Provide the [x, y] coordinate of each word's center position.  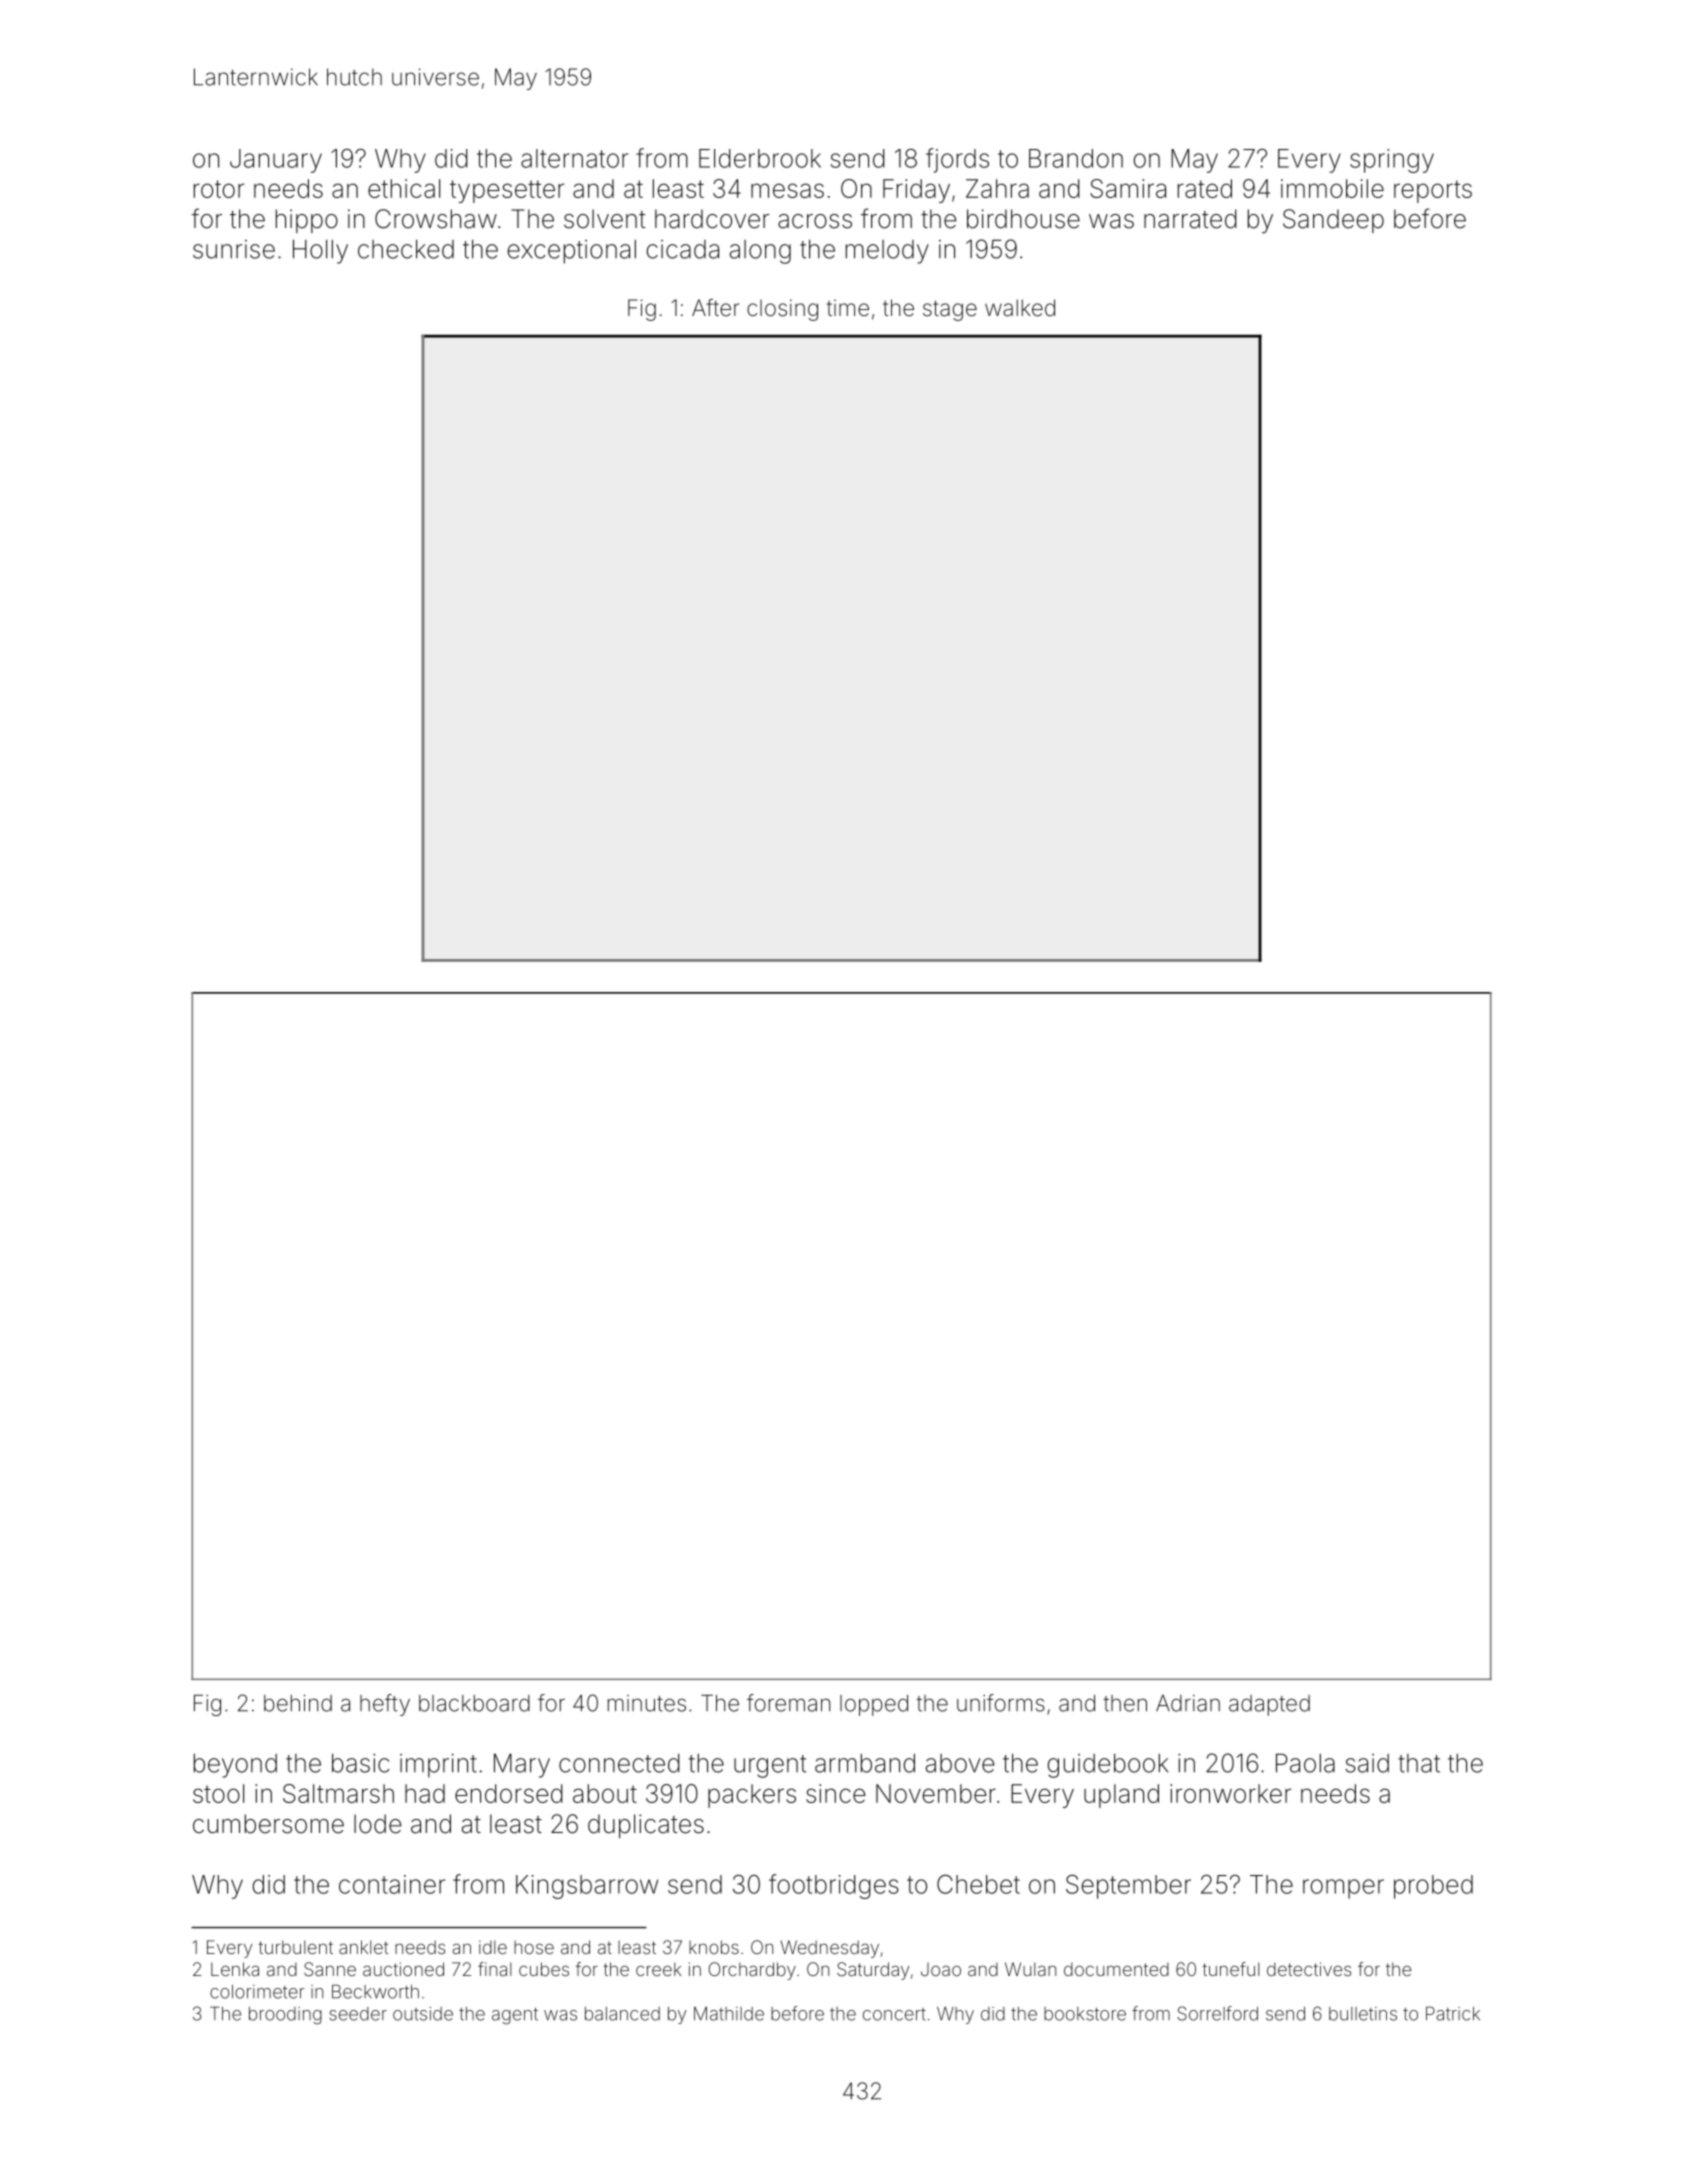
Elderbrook [760, 158]
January [276, 161]
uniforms [1000, 1703]
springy [1392, 161]
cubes [544, 1969]
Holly [320, 251]
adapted [1269, 1705]
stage [950, 310]
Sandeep [1333, 221]
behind [298, 1703]
